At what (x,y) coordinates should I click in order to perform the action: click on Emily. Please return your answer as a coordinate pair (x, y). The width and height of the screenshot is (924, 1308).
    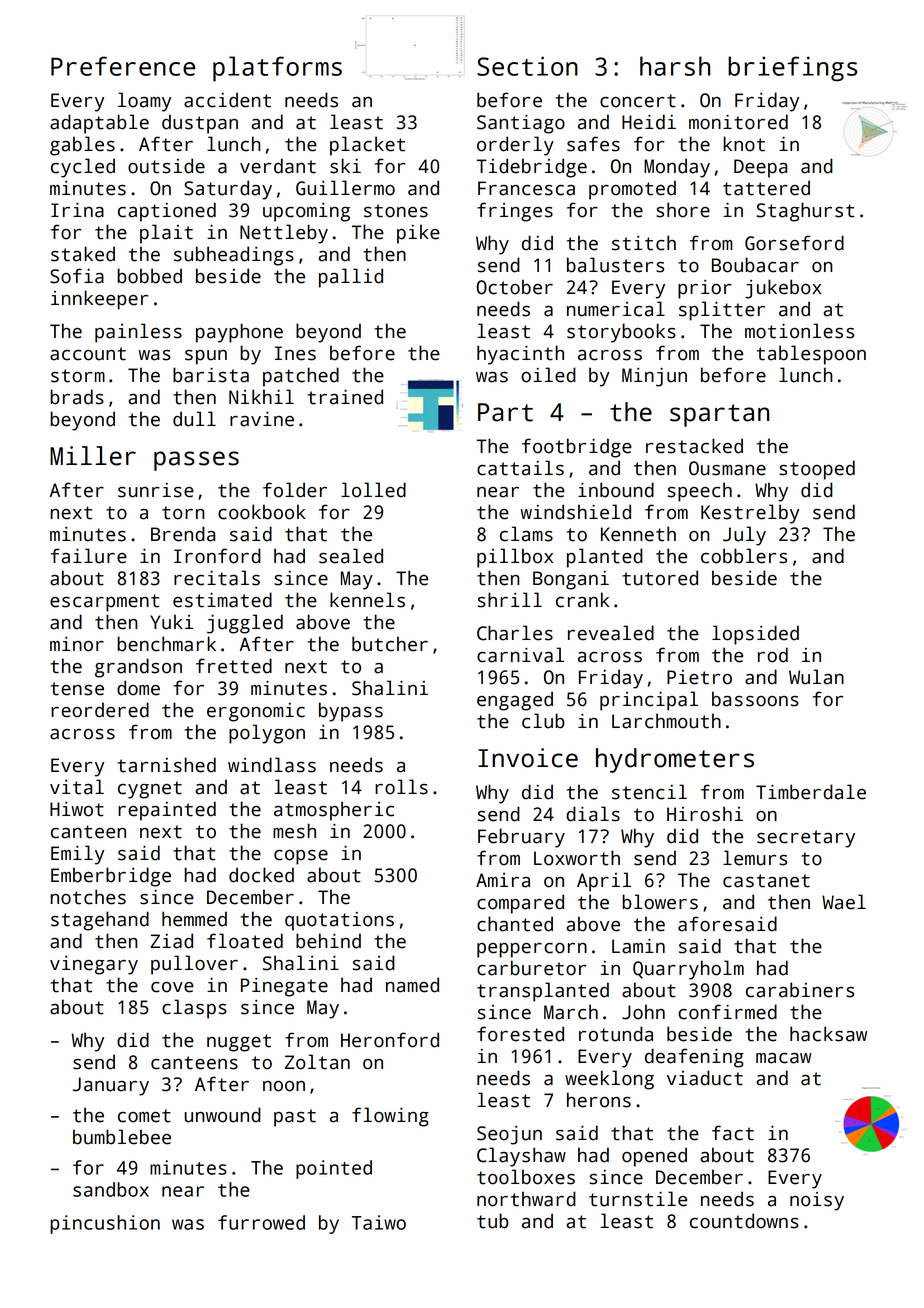
    Looking at the image, I should click on (77, 855).
